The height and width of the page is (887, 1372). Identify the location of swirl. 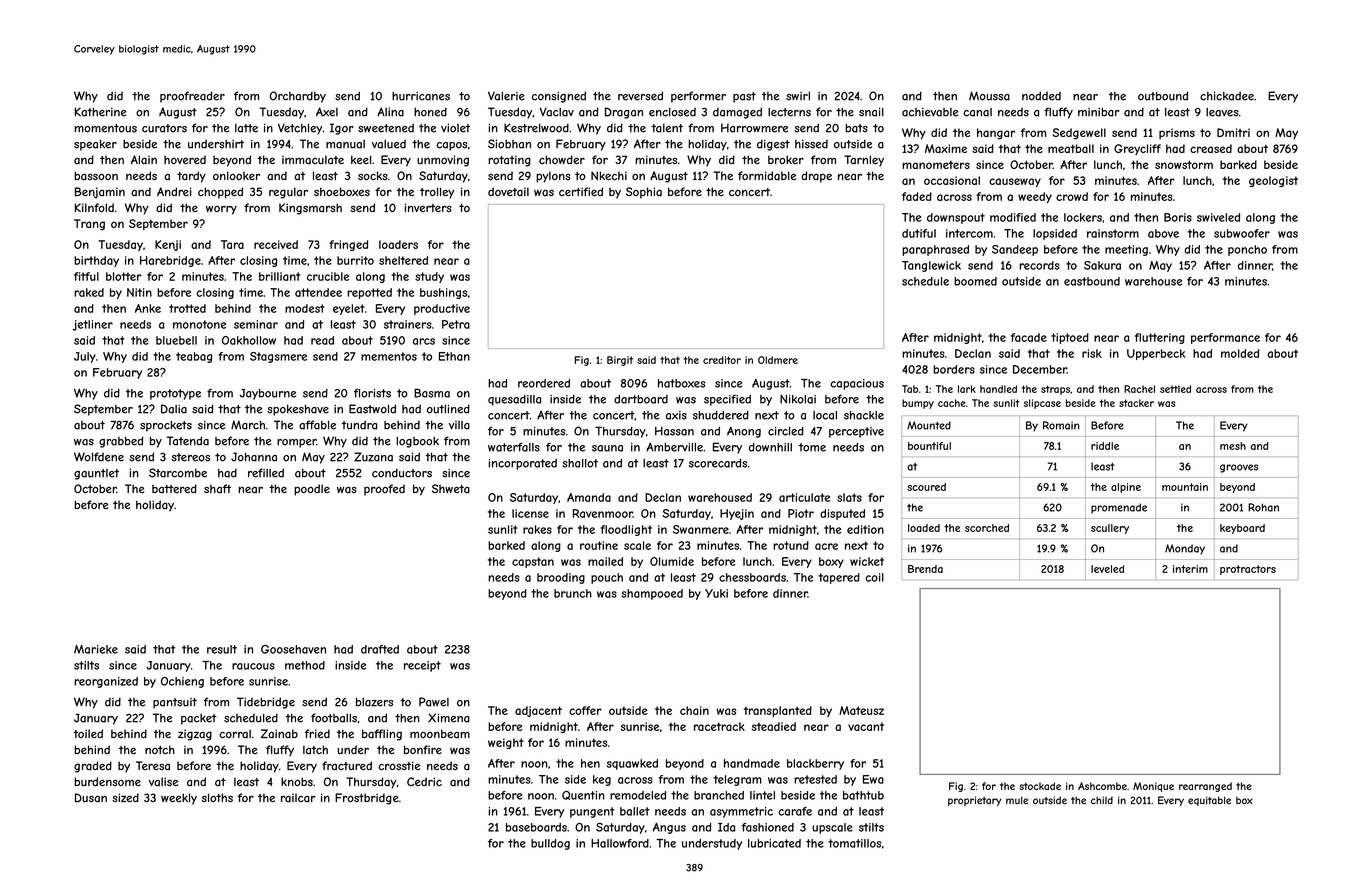
(798, 96).
